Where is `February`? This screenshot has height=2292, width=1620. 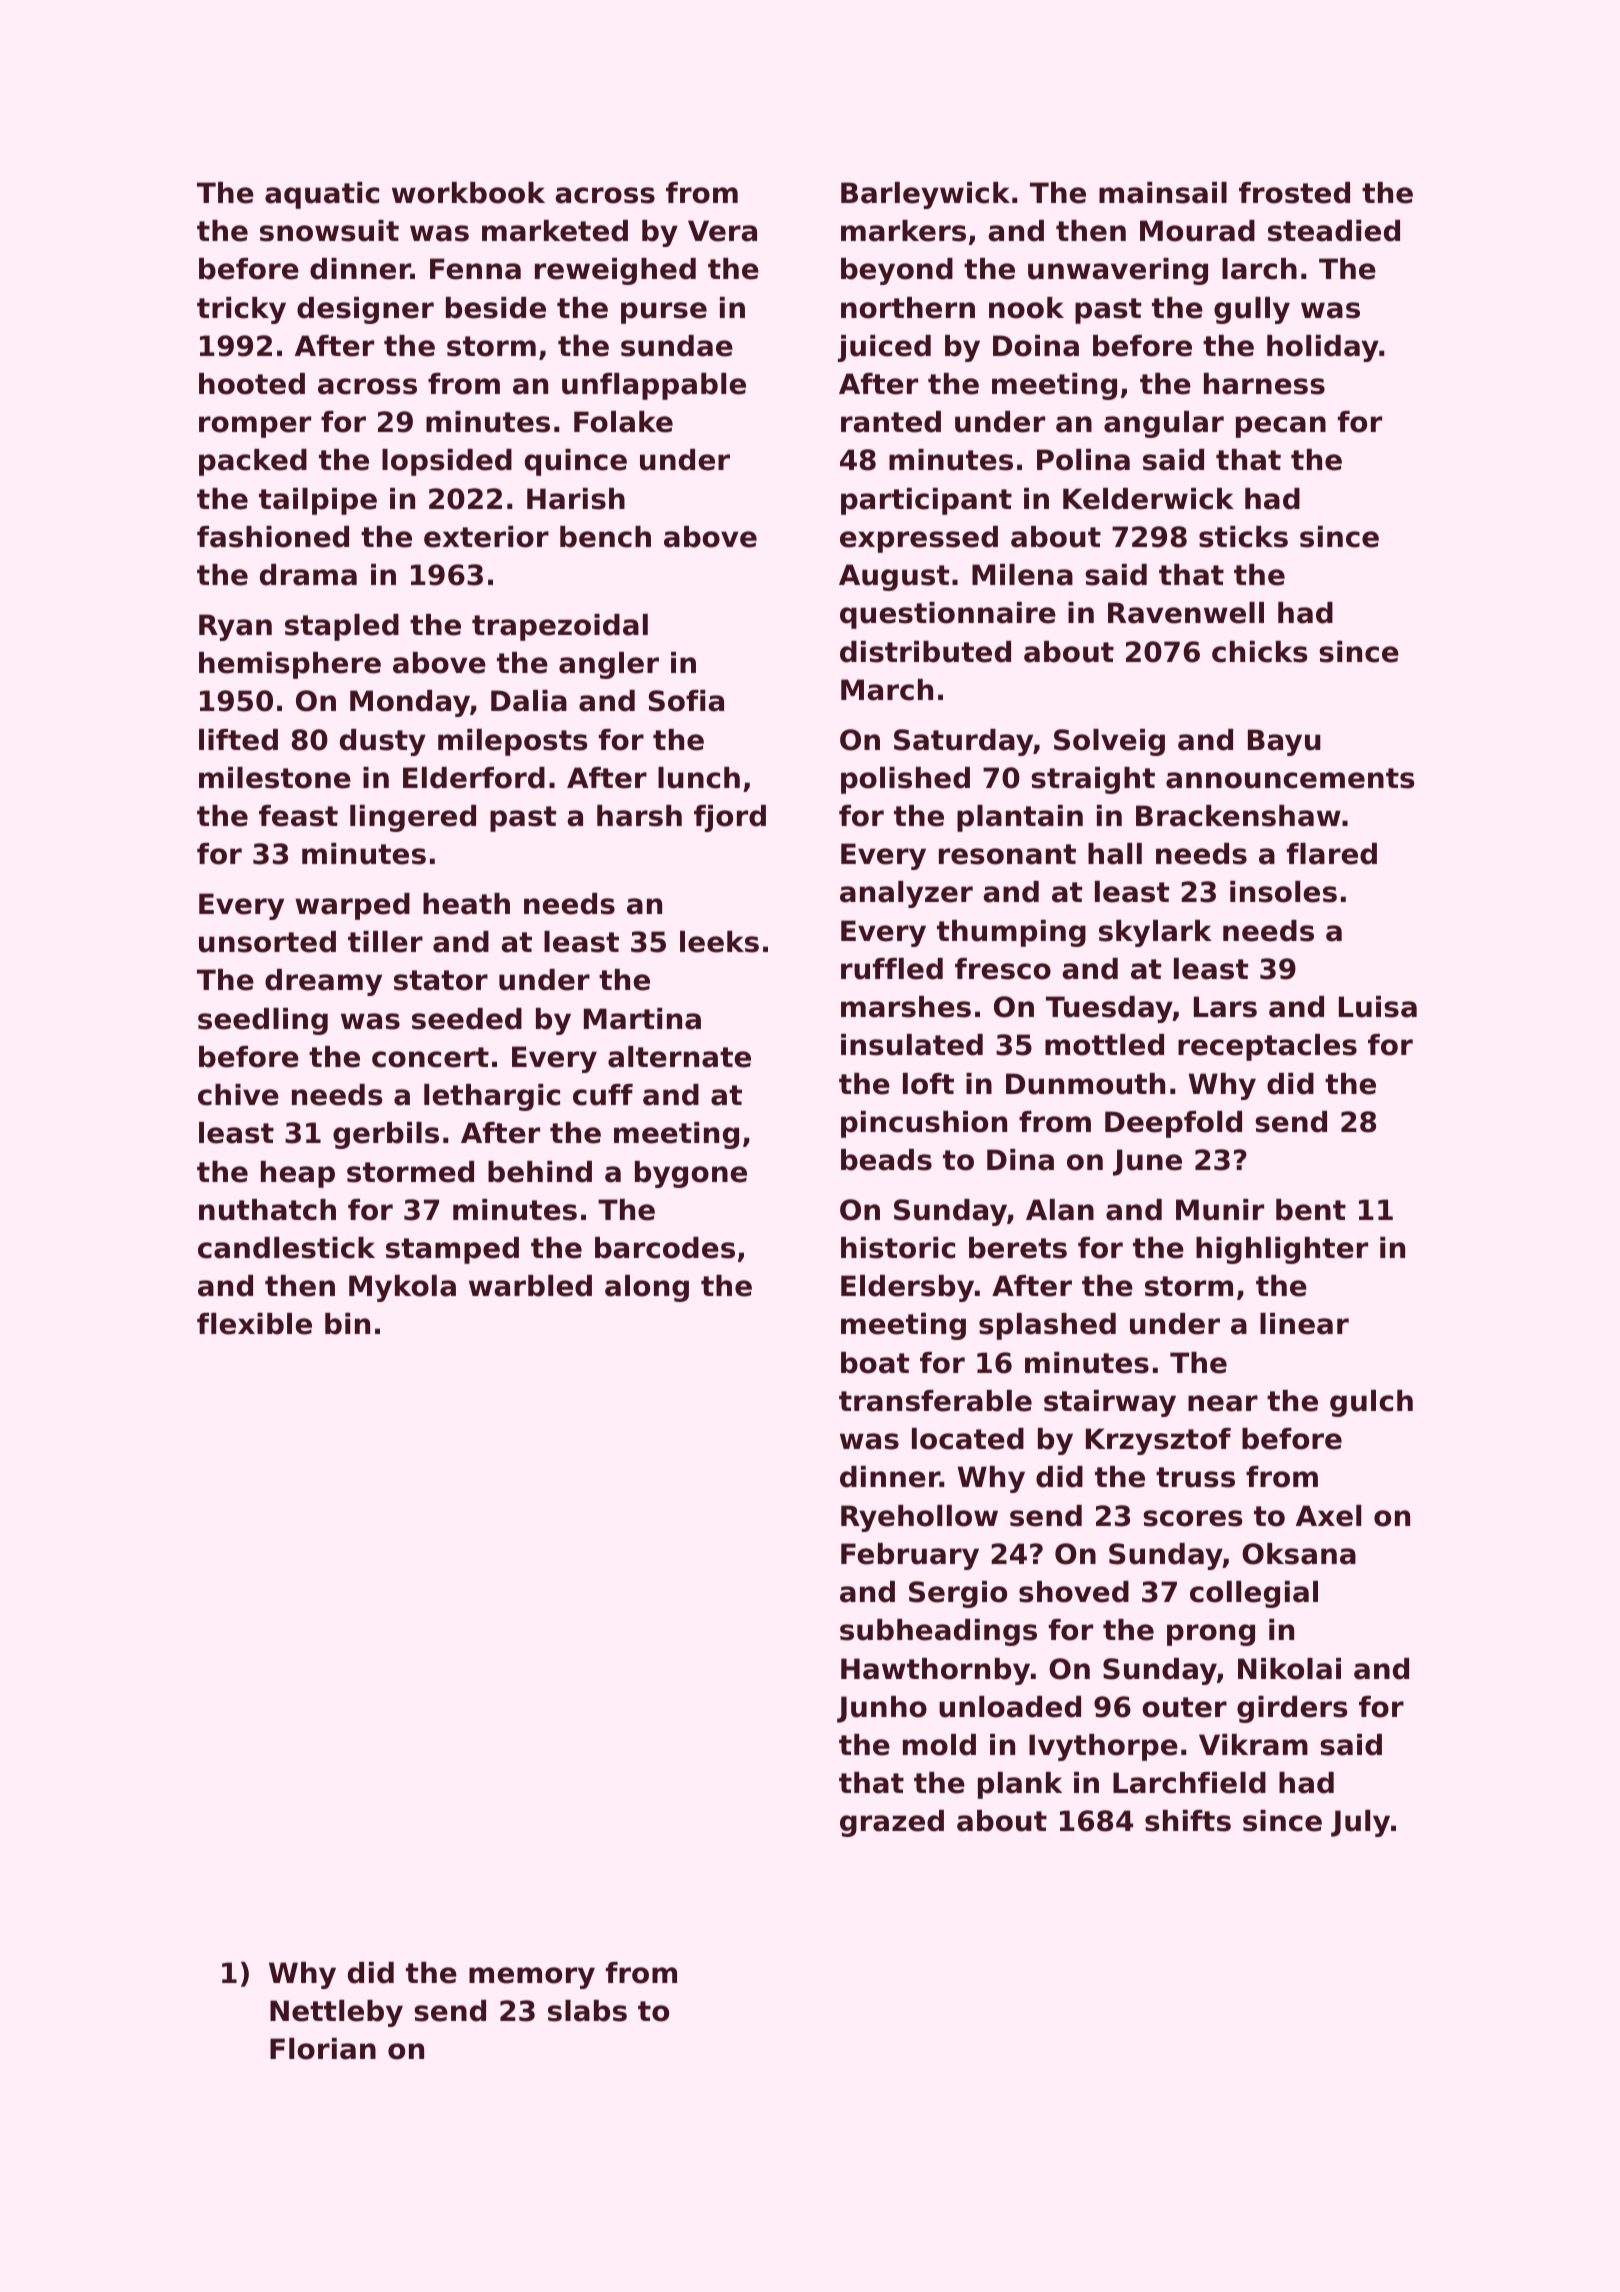 February is located at coordinates (910, 1556).
